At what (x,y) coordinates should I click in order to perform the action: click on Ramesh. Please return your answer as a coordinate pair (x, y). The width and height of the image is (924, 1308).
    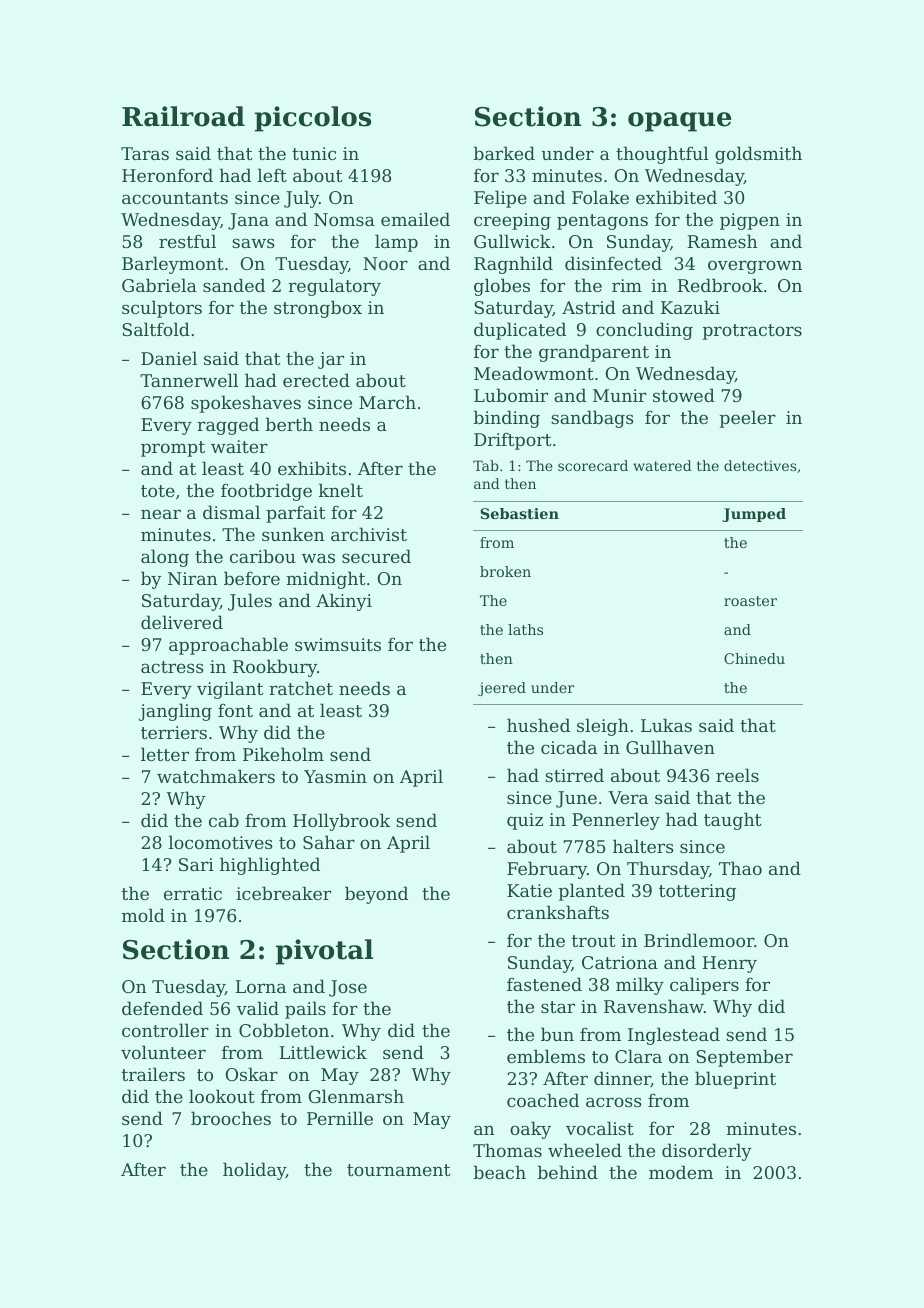
    Looking at the image, I should click on (722, 241).
